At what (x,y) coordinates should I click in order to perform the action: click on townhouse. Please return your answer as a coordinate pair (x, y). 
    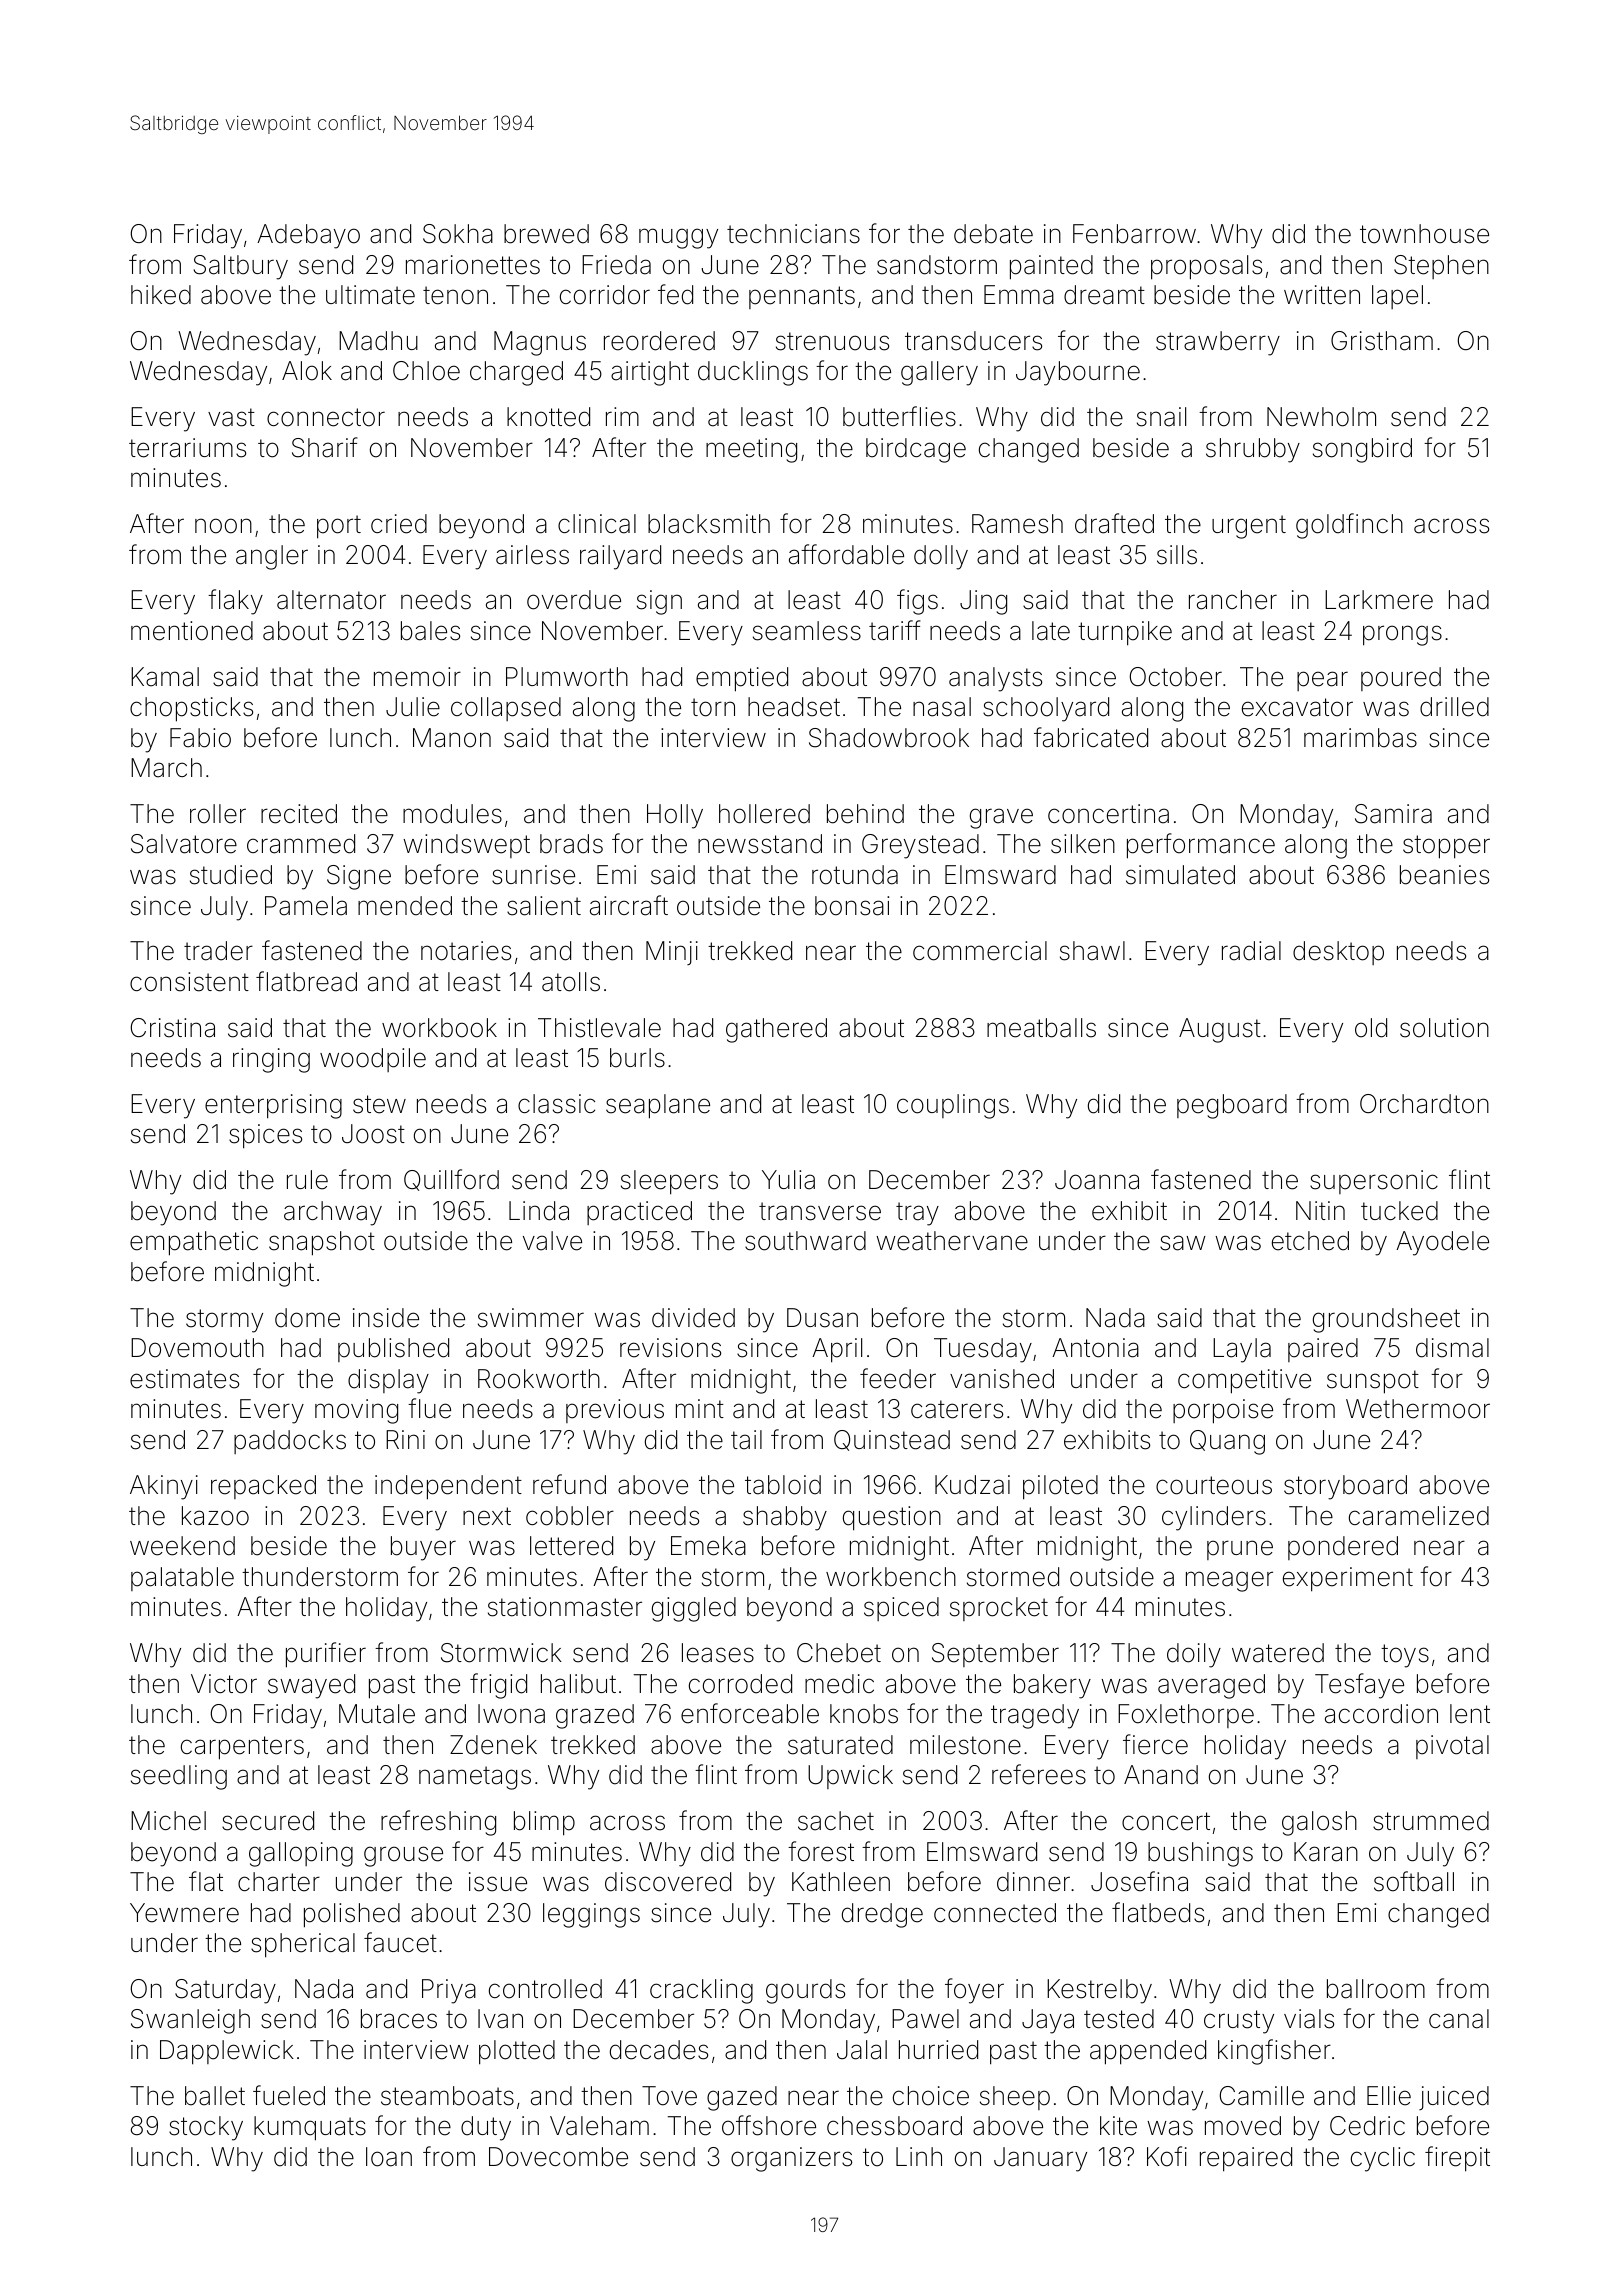
    Looking at the image, I should click on (1424, 234).
